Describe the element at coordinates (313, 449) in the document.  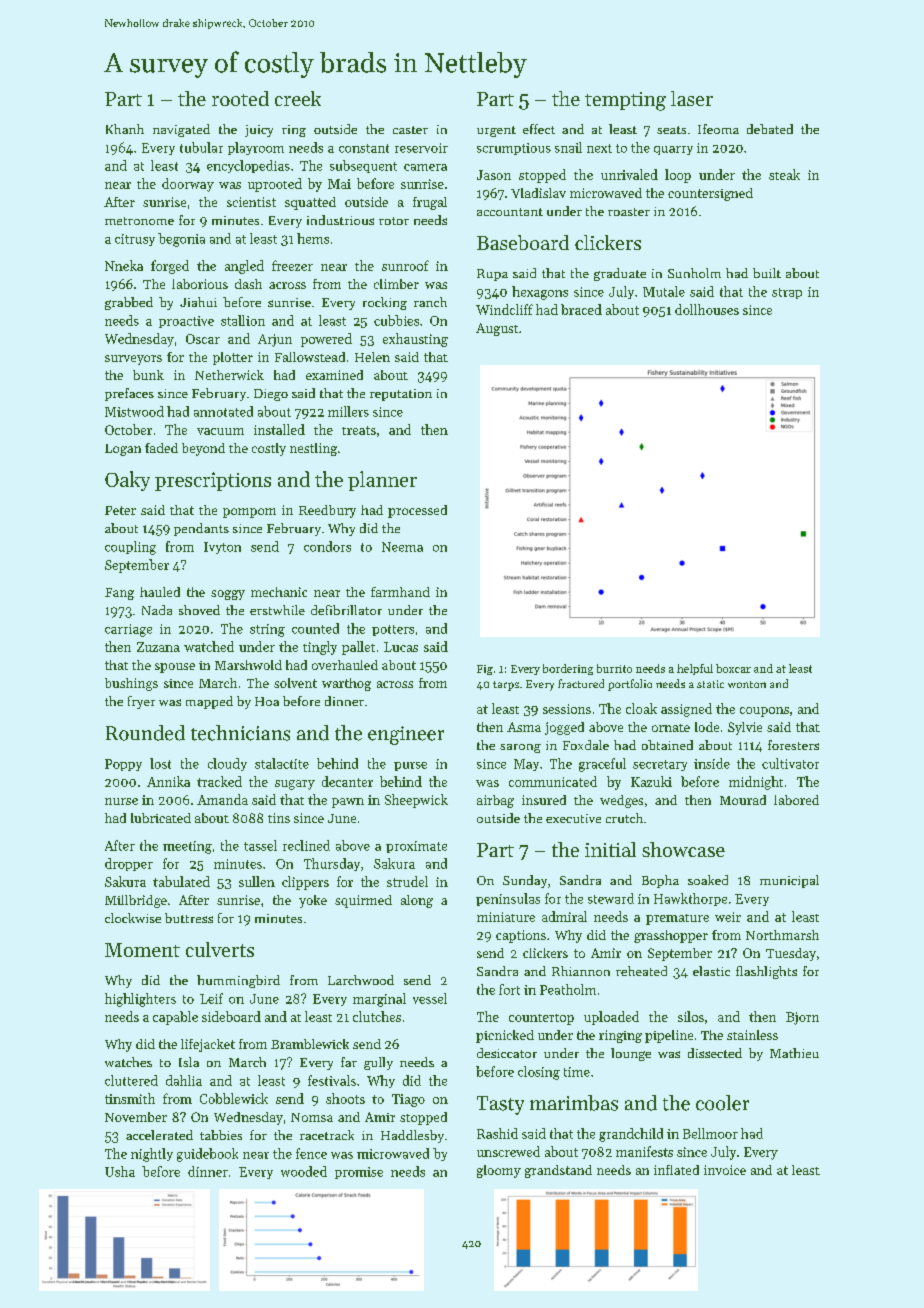
I see `nestling` at that location.
